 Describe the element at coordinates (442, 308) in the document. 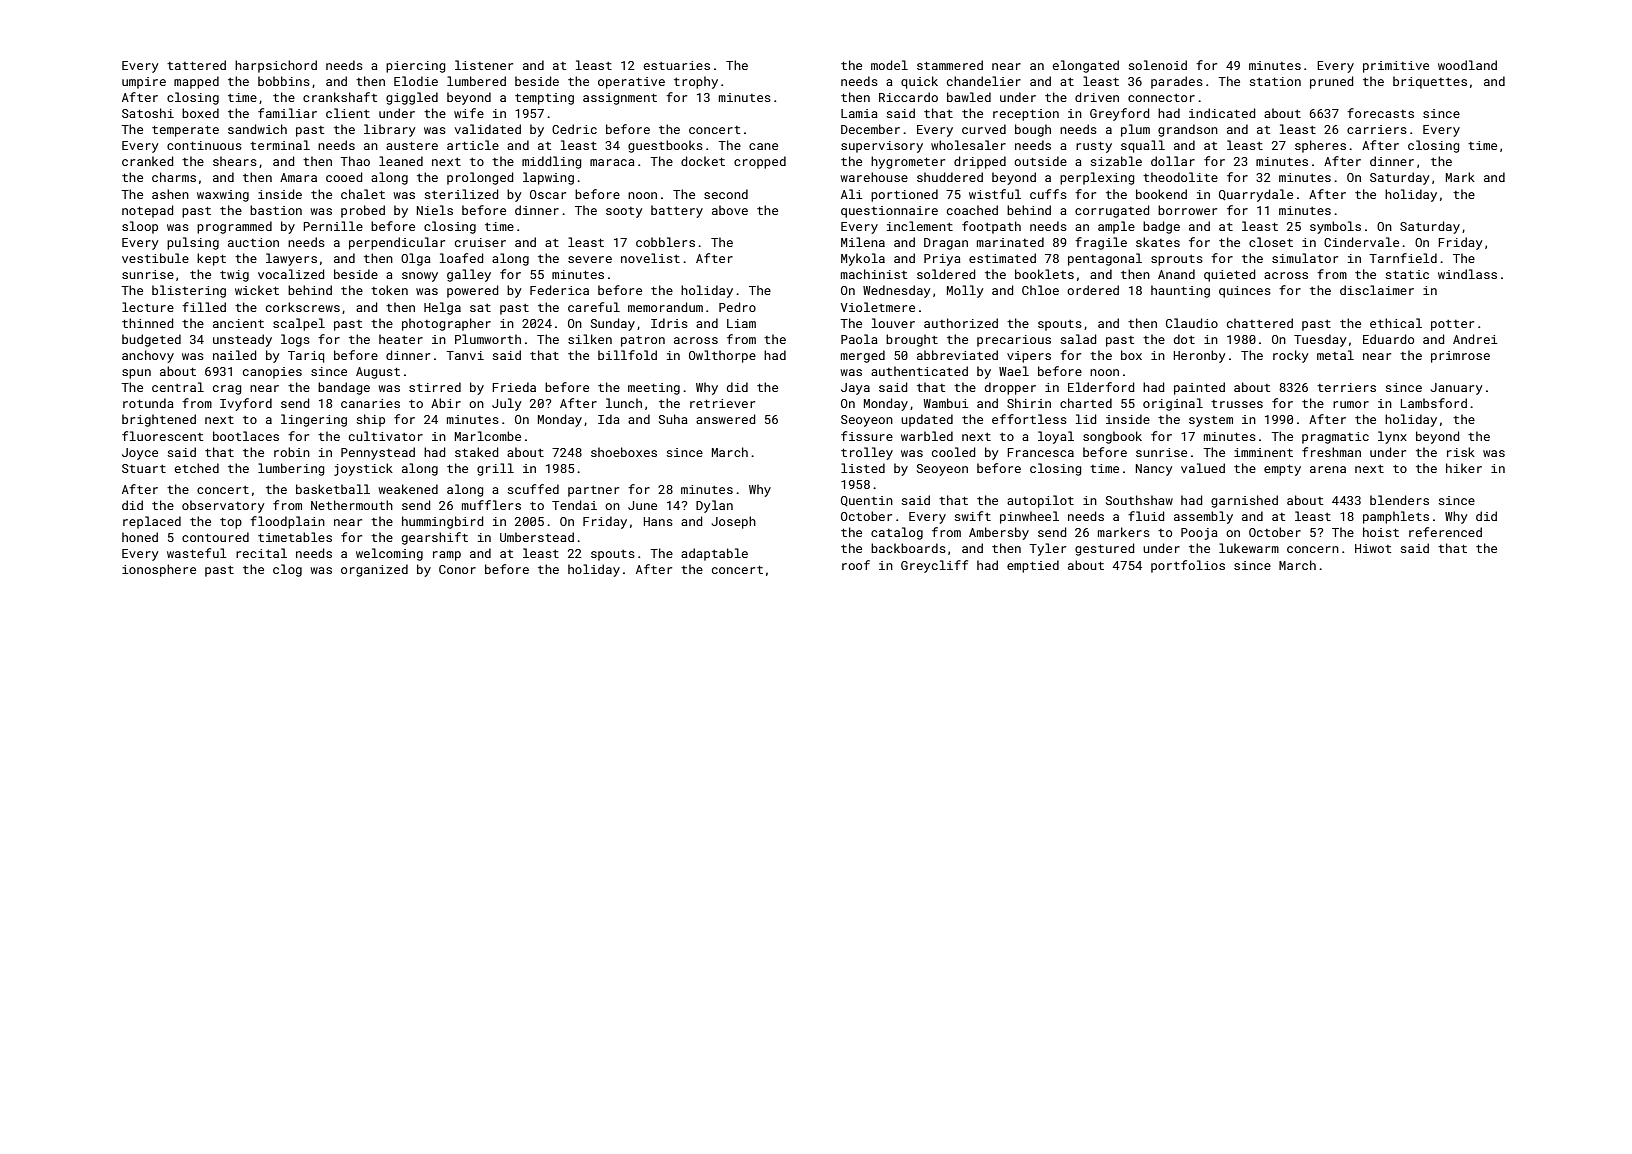

I see `Helga` at that location.
